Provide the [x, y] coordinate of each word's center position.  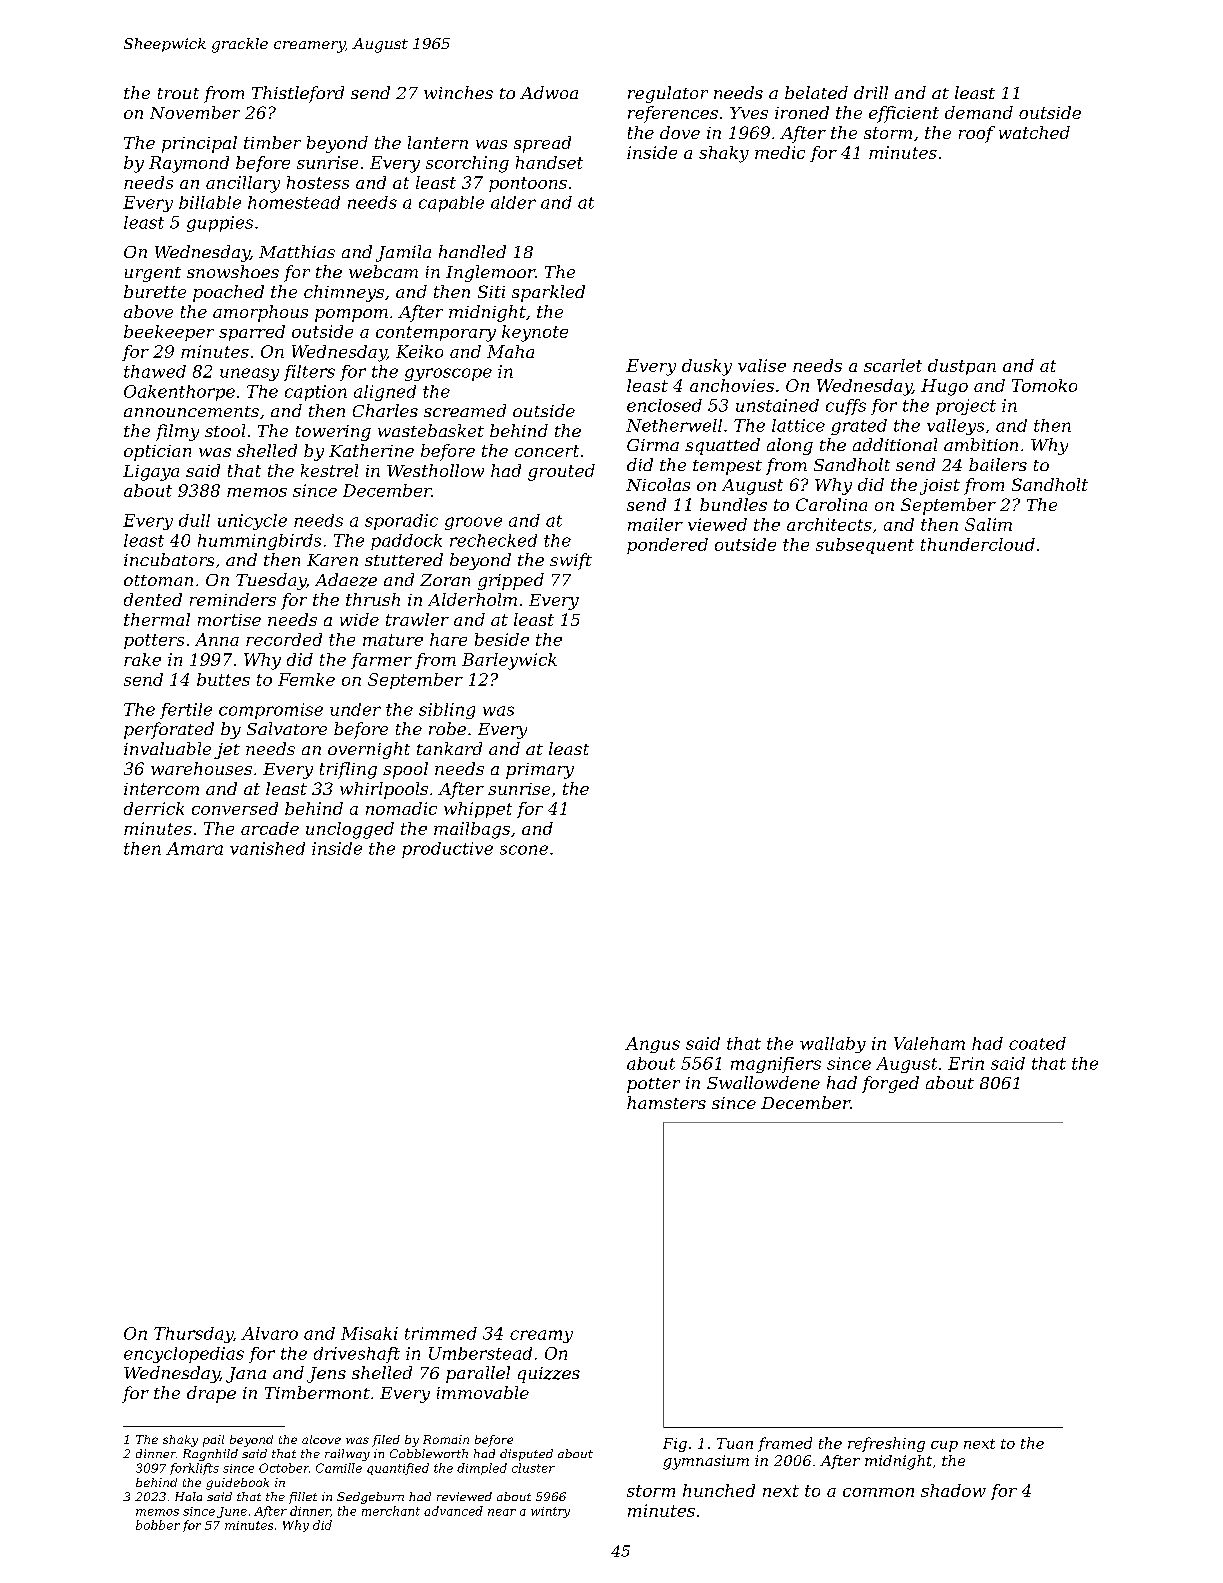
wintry [550, 1512]
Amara [194, 848]
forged [890, 1084]
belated [816, 92]
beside [502, 639]
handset [549, 162]
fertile [186, 711]
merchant [391, 1511]
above [148, 311]
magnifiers [776, 1065]
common [878, 1492]
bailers [998, 464]
